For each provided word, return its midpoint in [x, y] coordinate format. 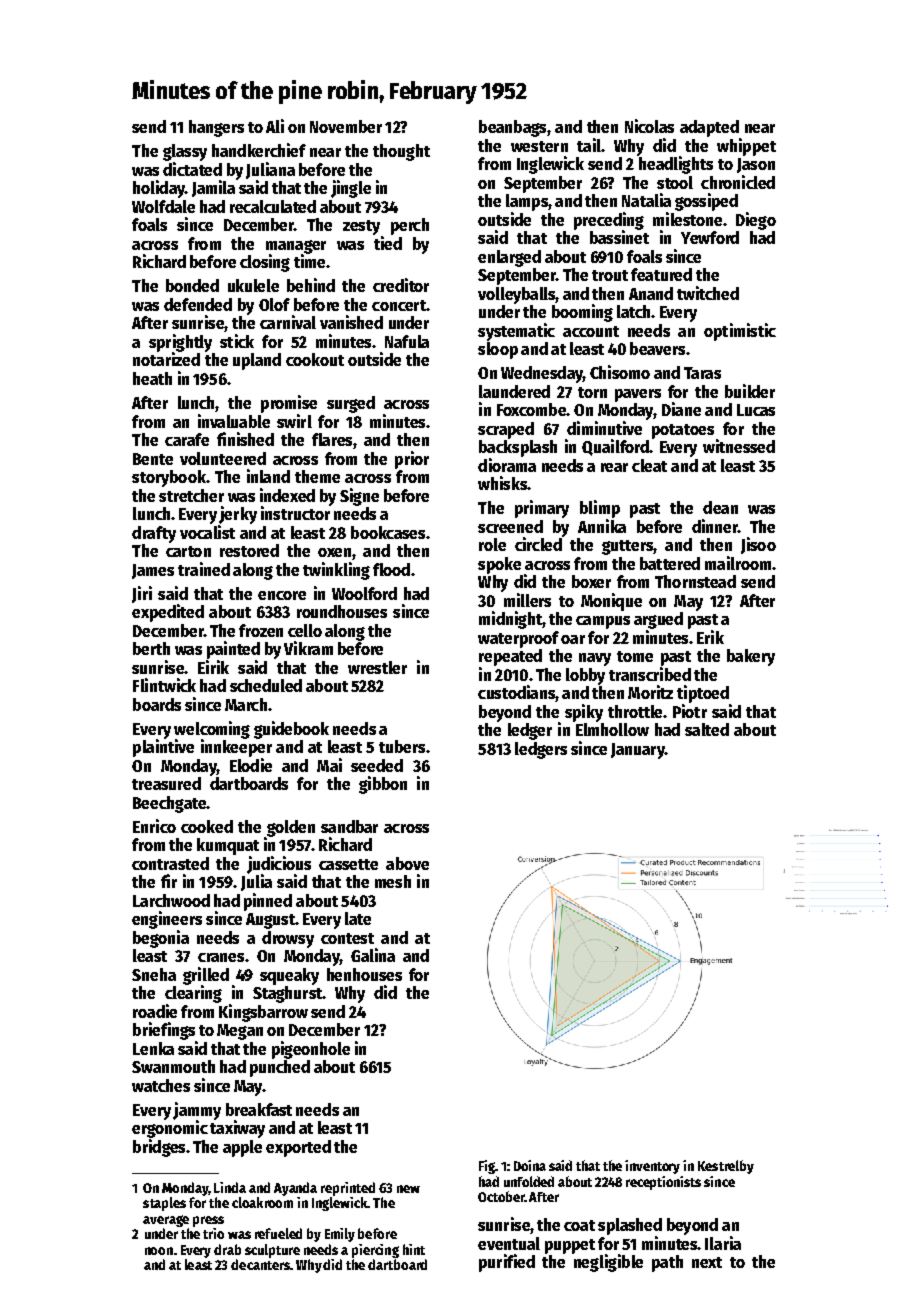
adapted [709, 128]
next [707, 1262]
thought [401, 152]
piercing [375, 1251]
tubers [402, 746]
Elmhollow [612, 729]
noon [159, 1251]
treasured [166, 783]
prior [412, 460]
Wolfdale [163, 206]
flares [332, 439]
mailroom [738, 563]
